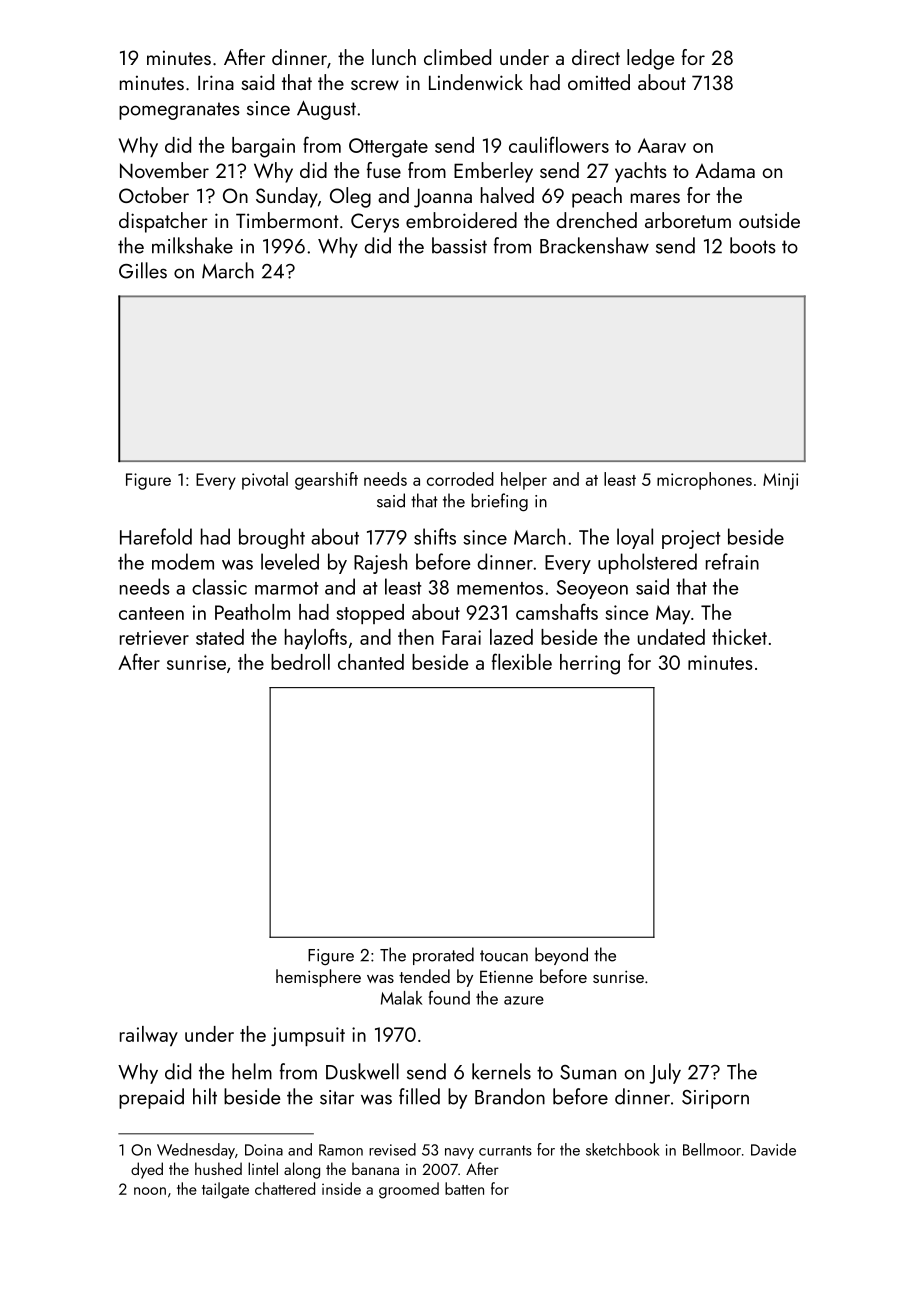  I want to click on noon, so click(150, 1191).
